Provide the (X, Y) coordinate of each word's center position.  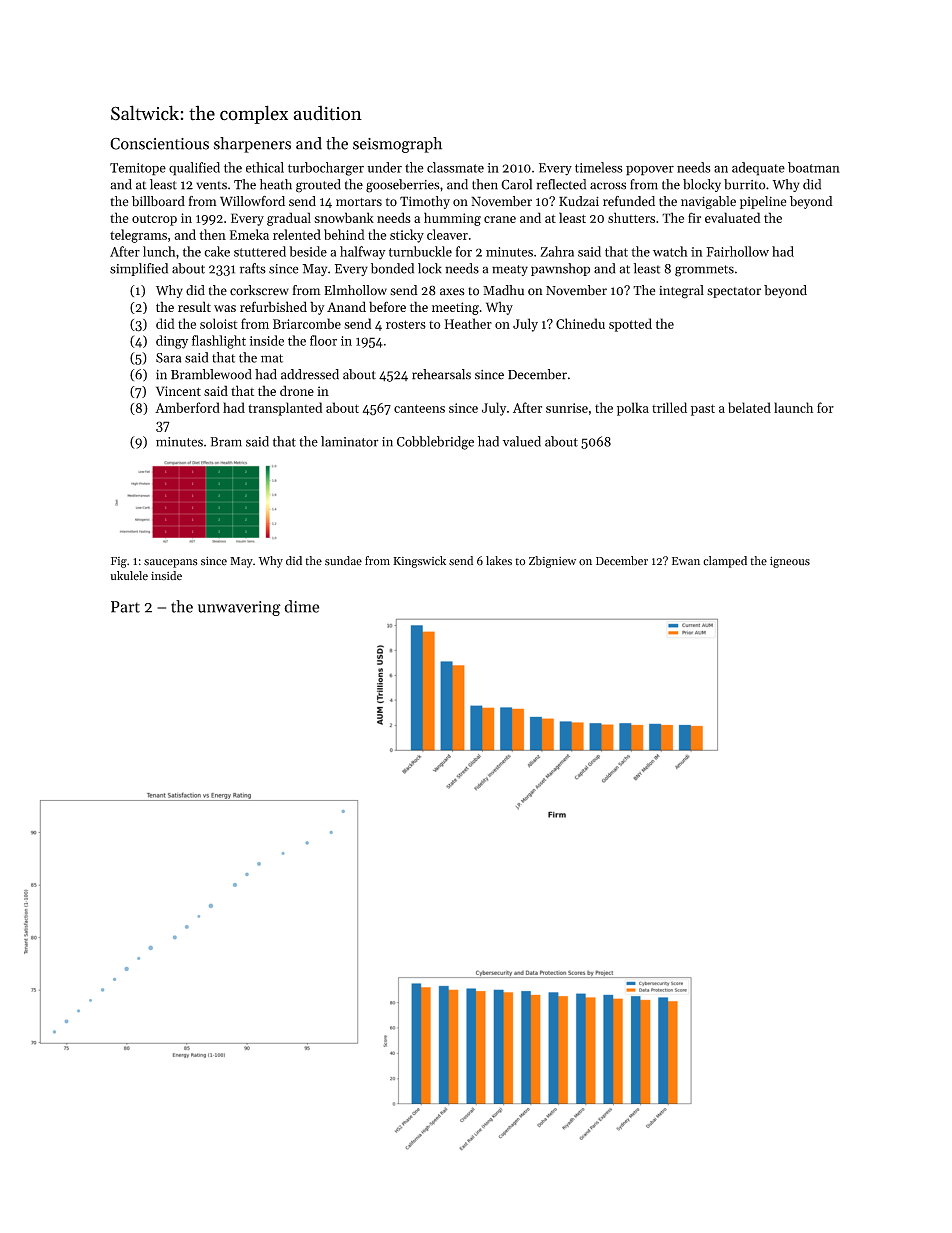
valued (522, 441)
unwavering (239, 608)
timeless (599, 167)
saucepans (171, 563)
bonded (392, 268)
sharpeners (252, 145)
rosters (406, 324)
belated (749, 407)
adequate (758, 169)
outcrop (154, 220)
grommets (704, 271)
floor (323, 340)
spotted (630, 325)
